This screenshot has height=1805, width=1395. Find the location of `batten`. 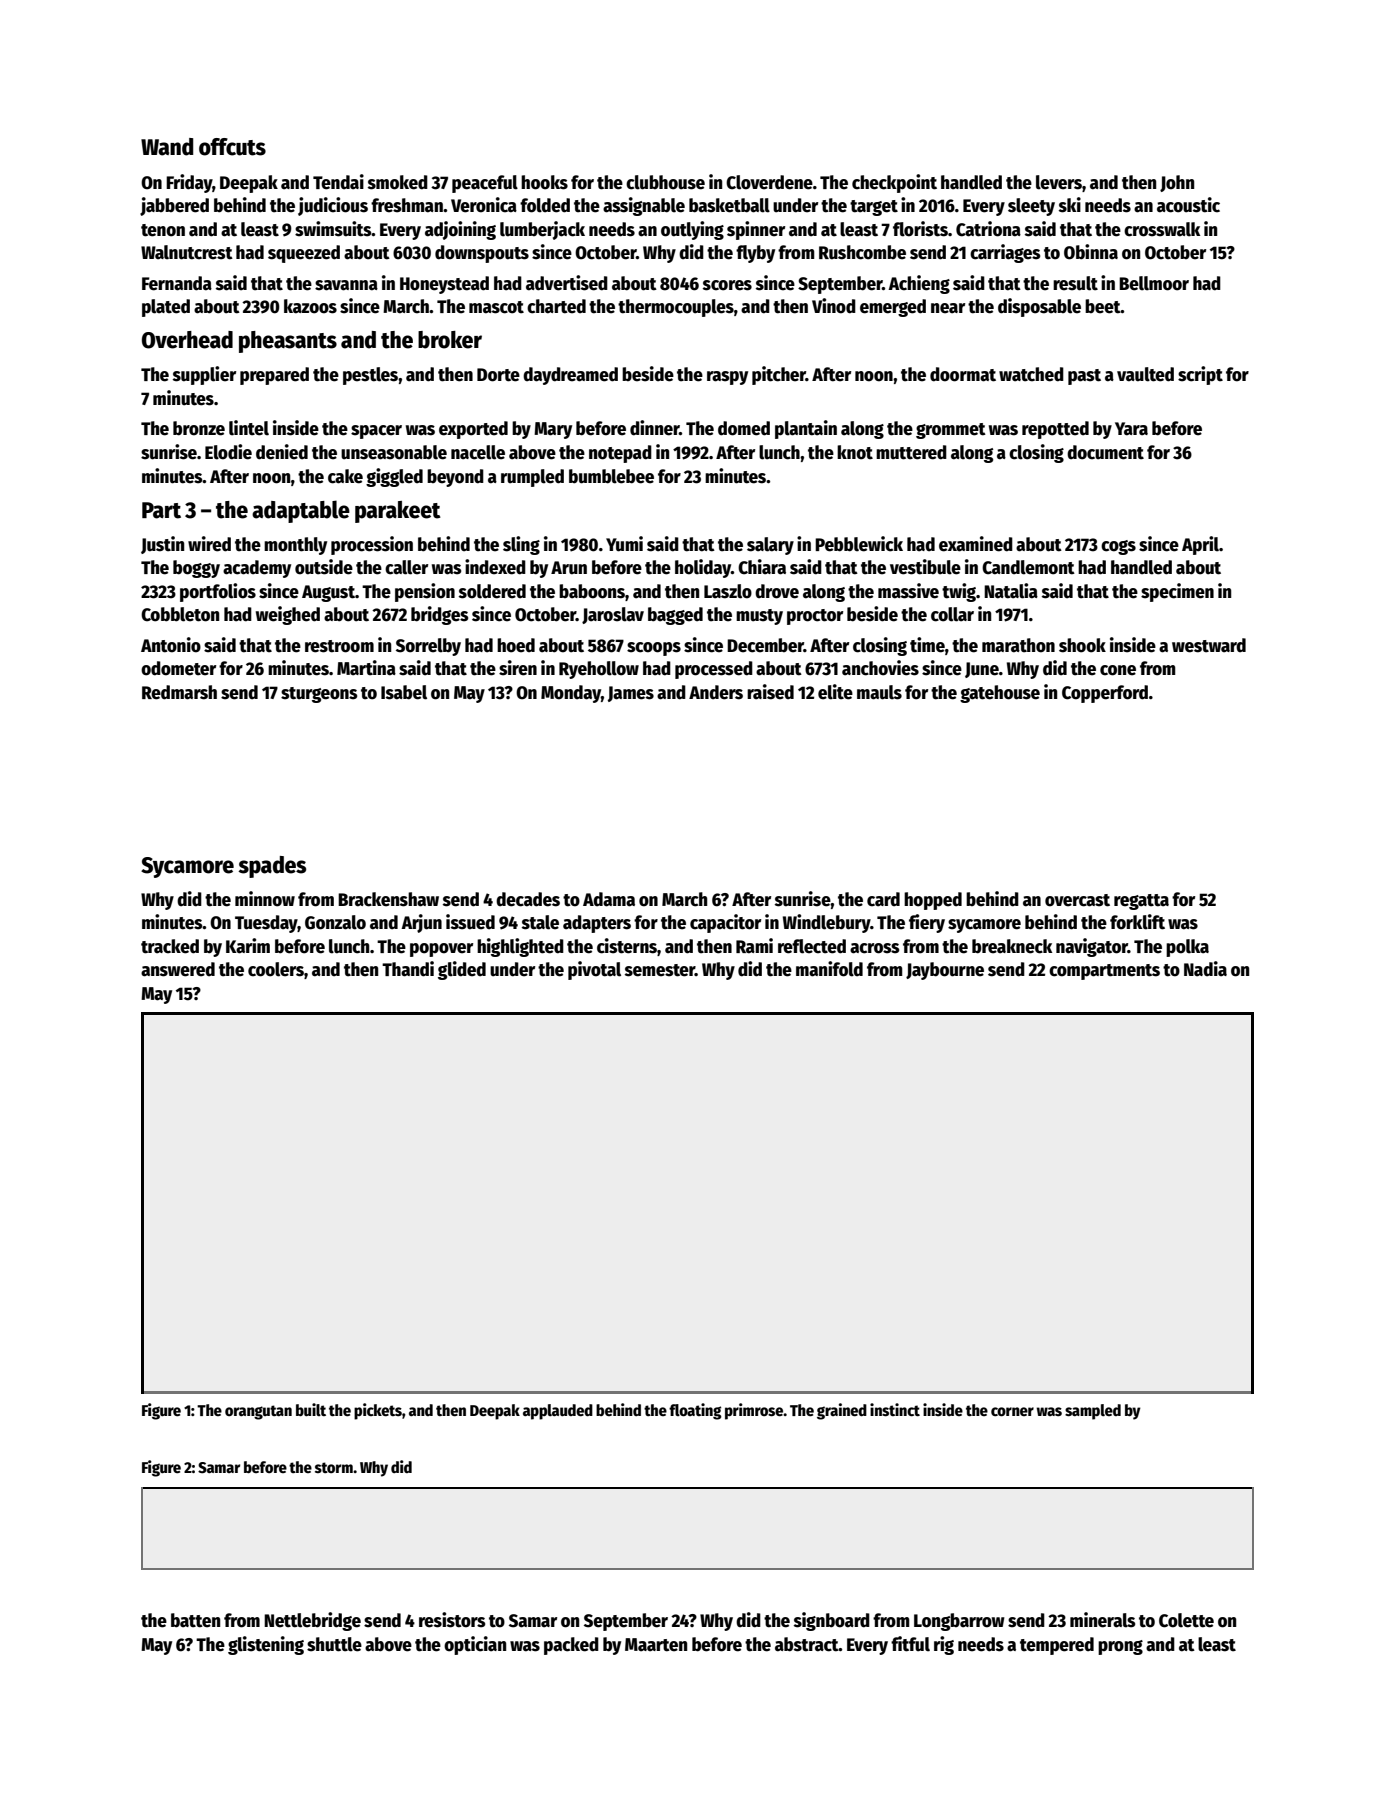

batten is located at coordinates (195, 1620).
